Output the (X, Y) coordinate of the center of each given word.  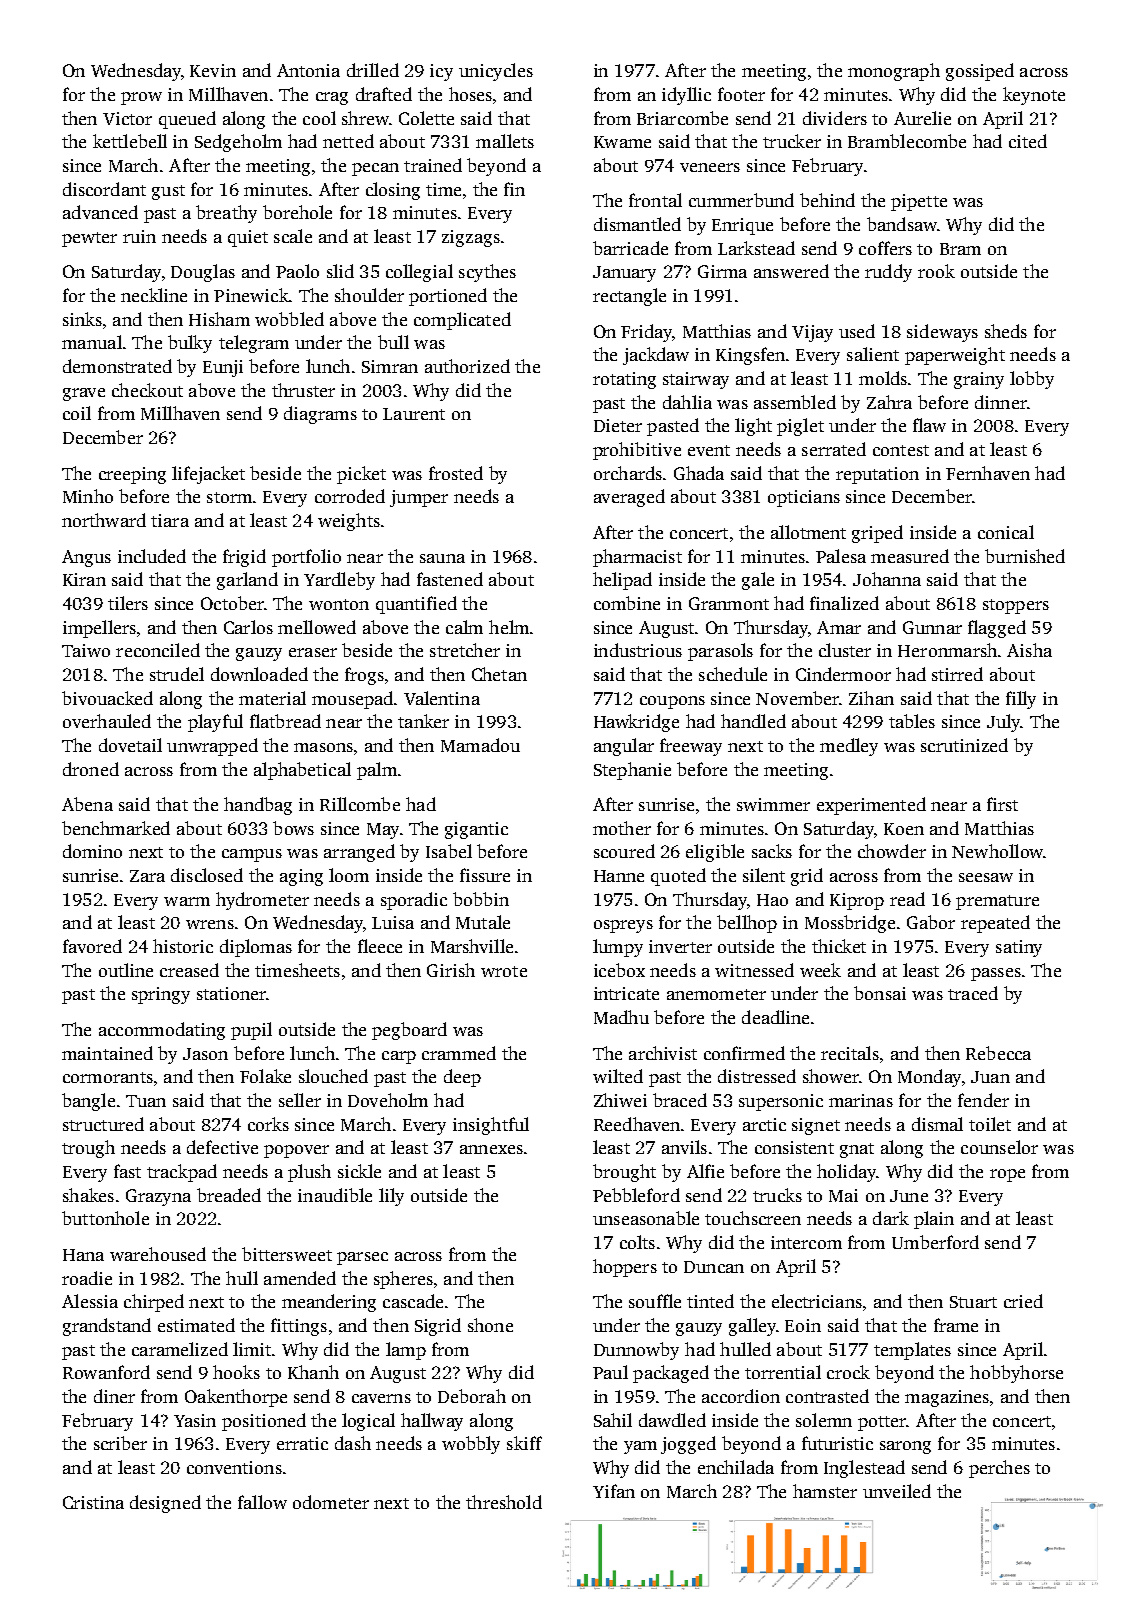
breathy (226, 214)
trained (433, 165)
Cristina (93, 1502)
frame (956, 1325)
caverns (381, 1398)
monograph (894, 72)
